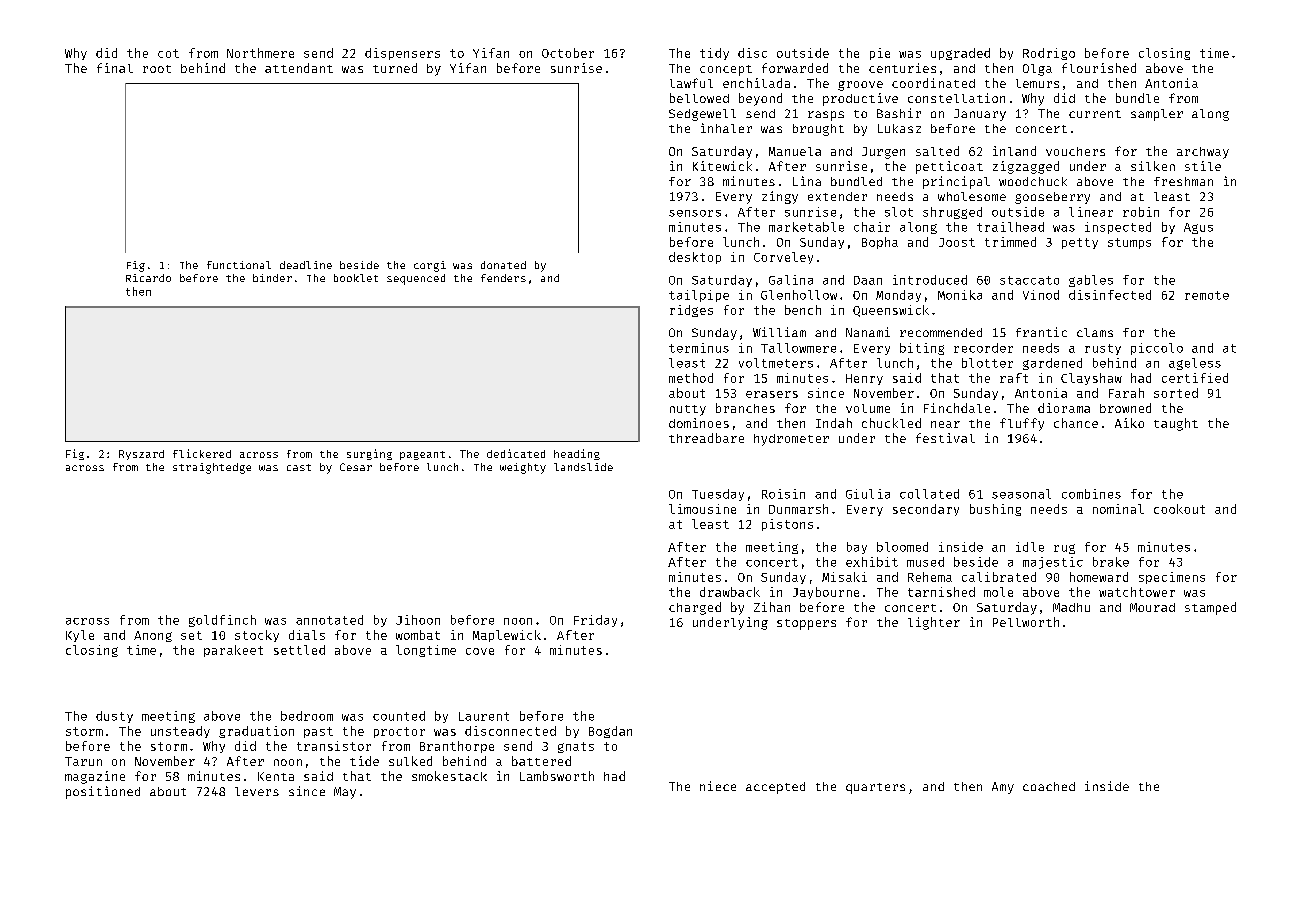 The width and height of the image is (1308, 924). Describe the element at coordinates (318, 732) in the image. I see `past` at that location.
